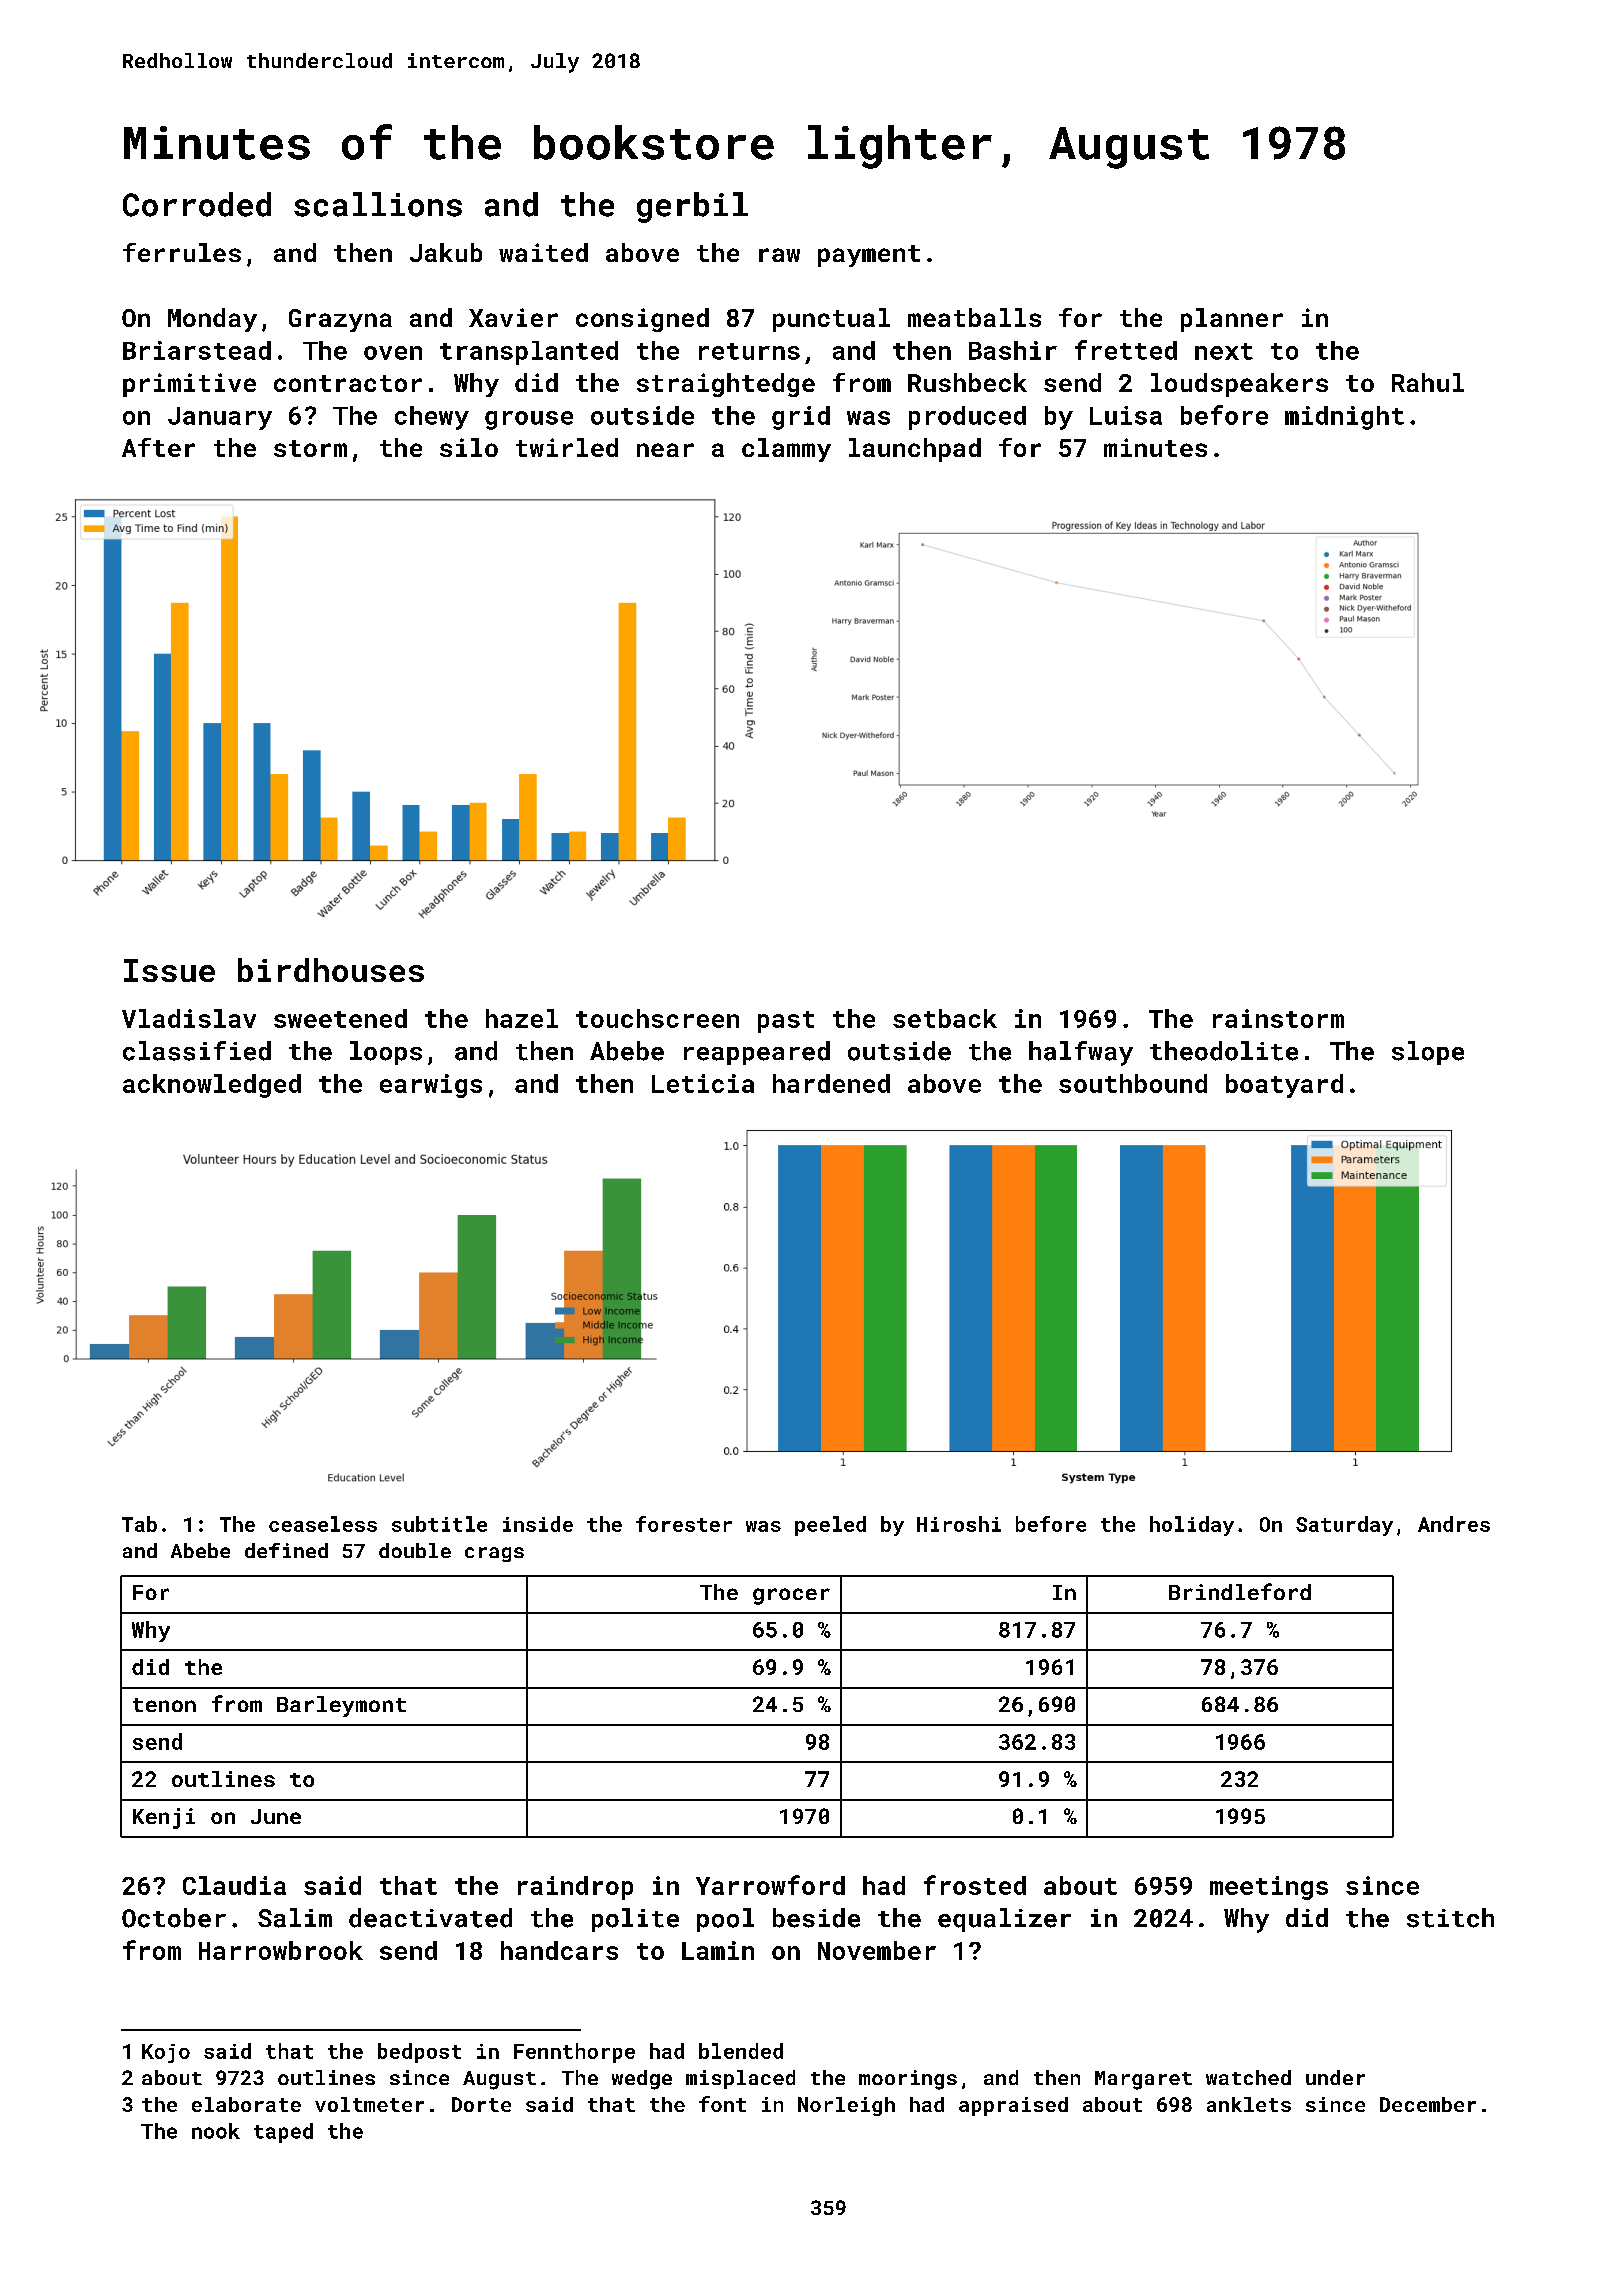 The height and width of the image is (2292, 1620). I want to click on theodolite, so click(1224, 1051).
